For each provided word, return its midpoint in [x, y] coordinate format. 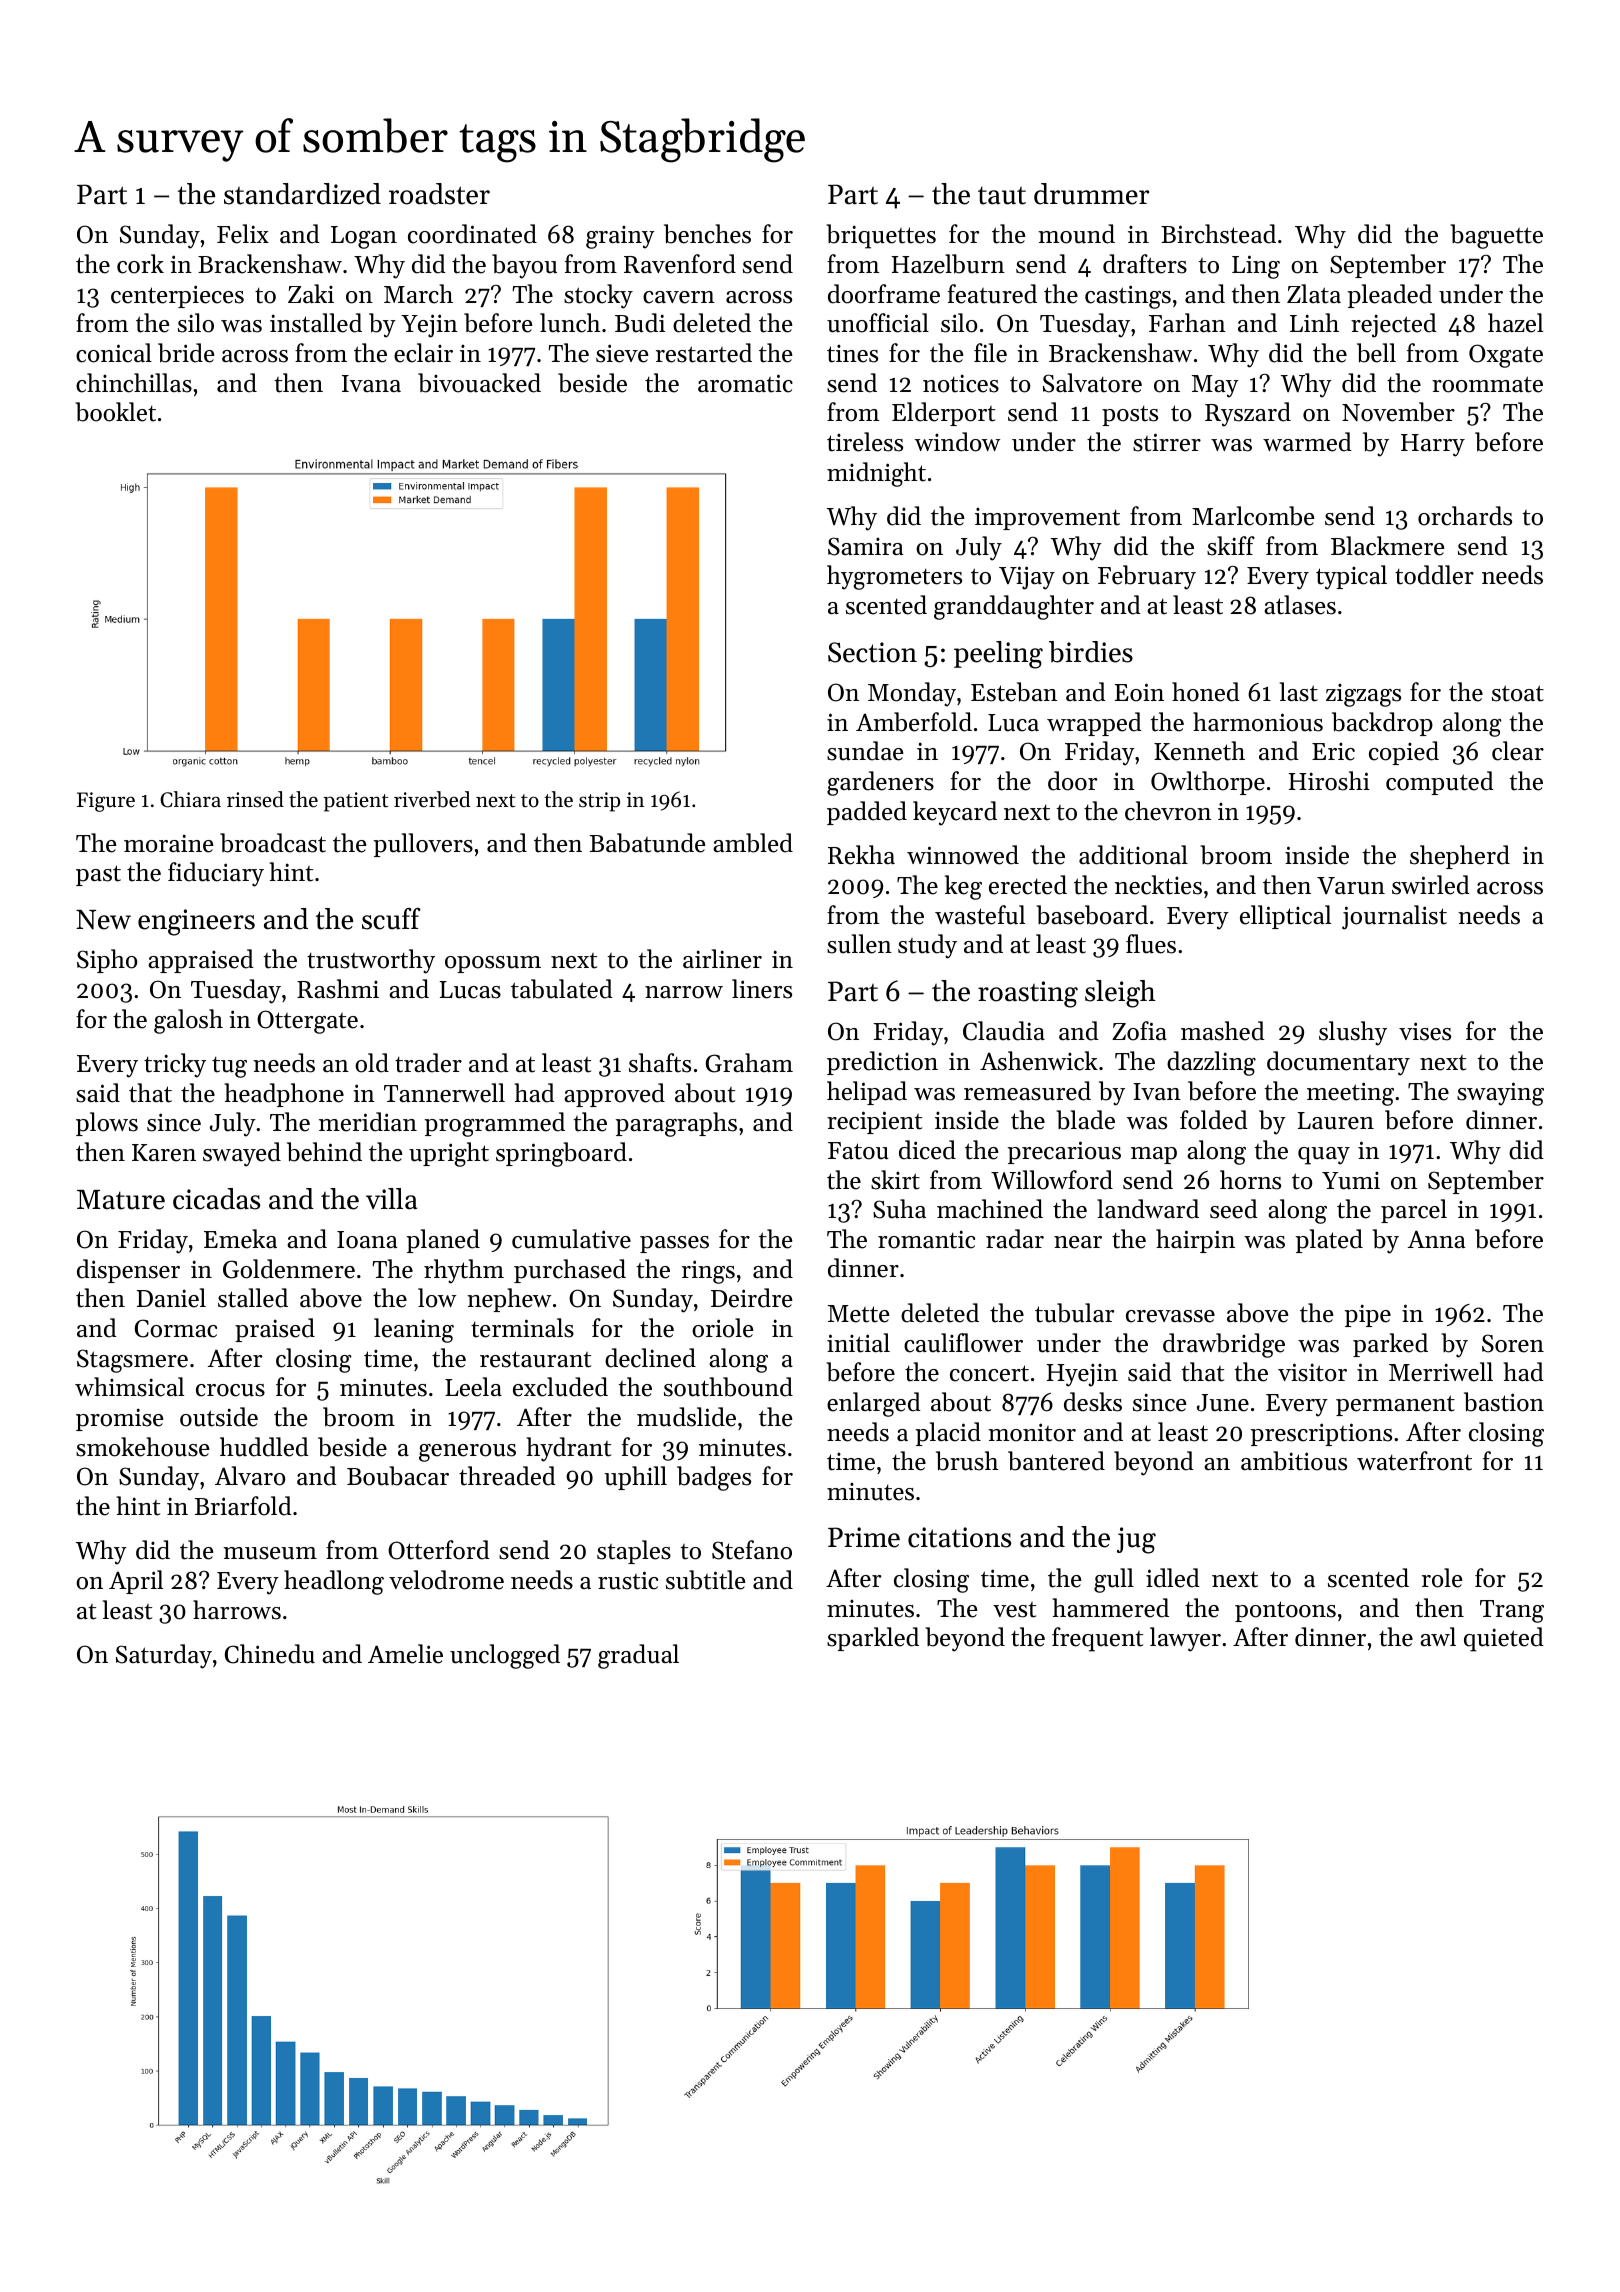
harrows [237, 1610]
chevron [1168, 811]
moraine [168, 843]
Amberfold [914, 722]
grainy [620, 237]
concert [989, 1373]
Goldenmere [289, 1269]
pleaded [1390, 296]
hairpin [1195, 1241]
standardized [302, 194]
